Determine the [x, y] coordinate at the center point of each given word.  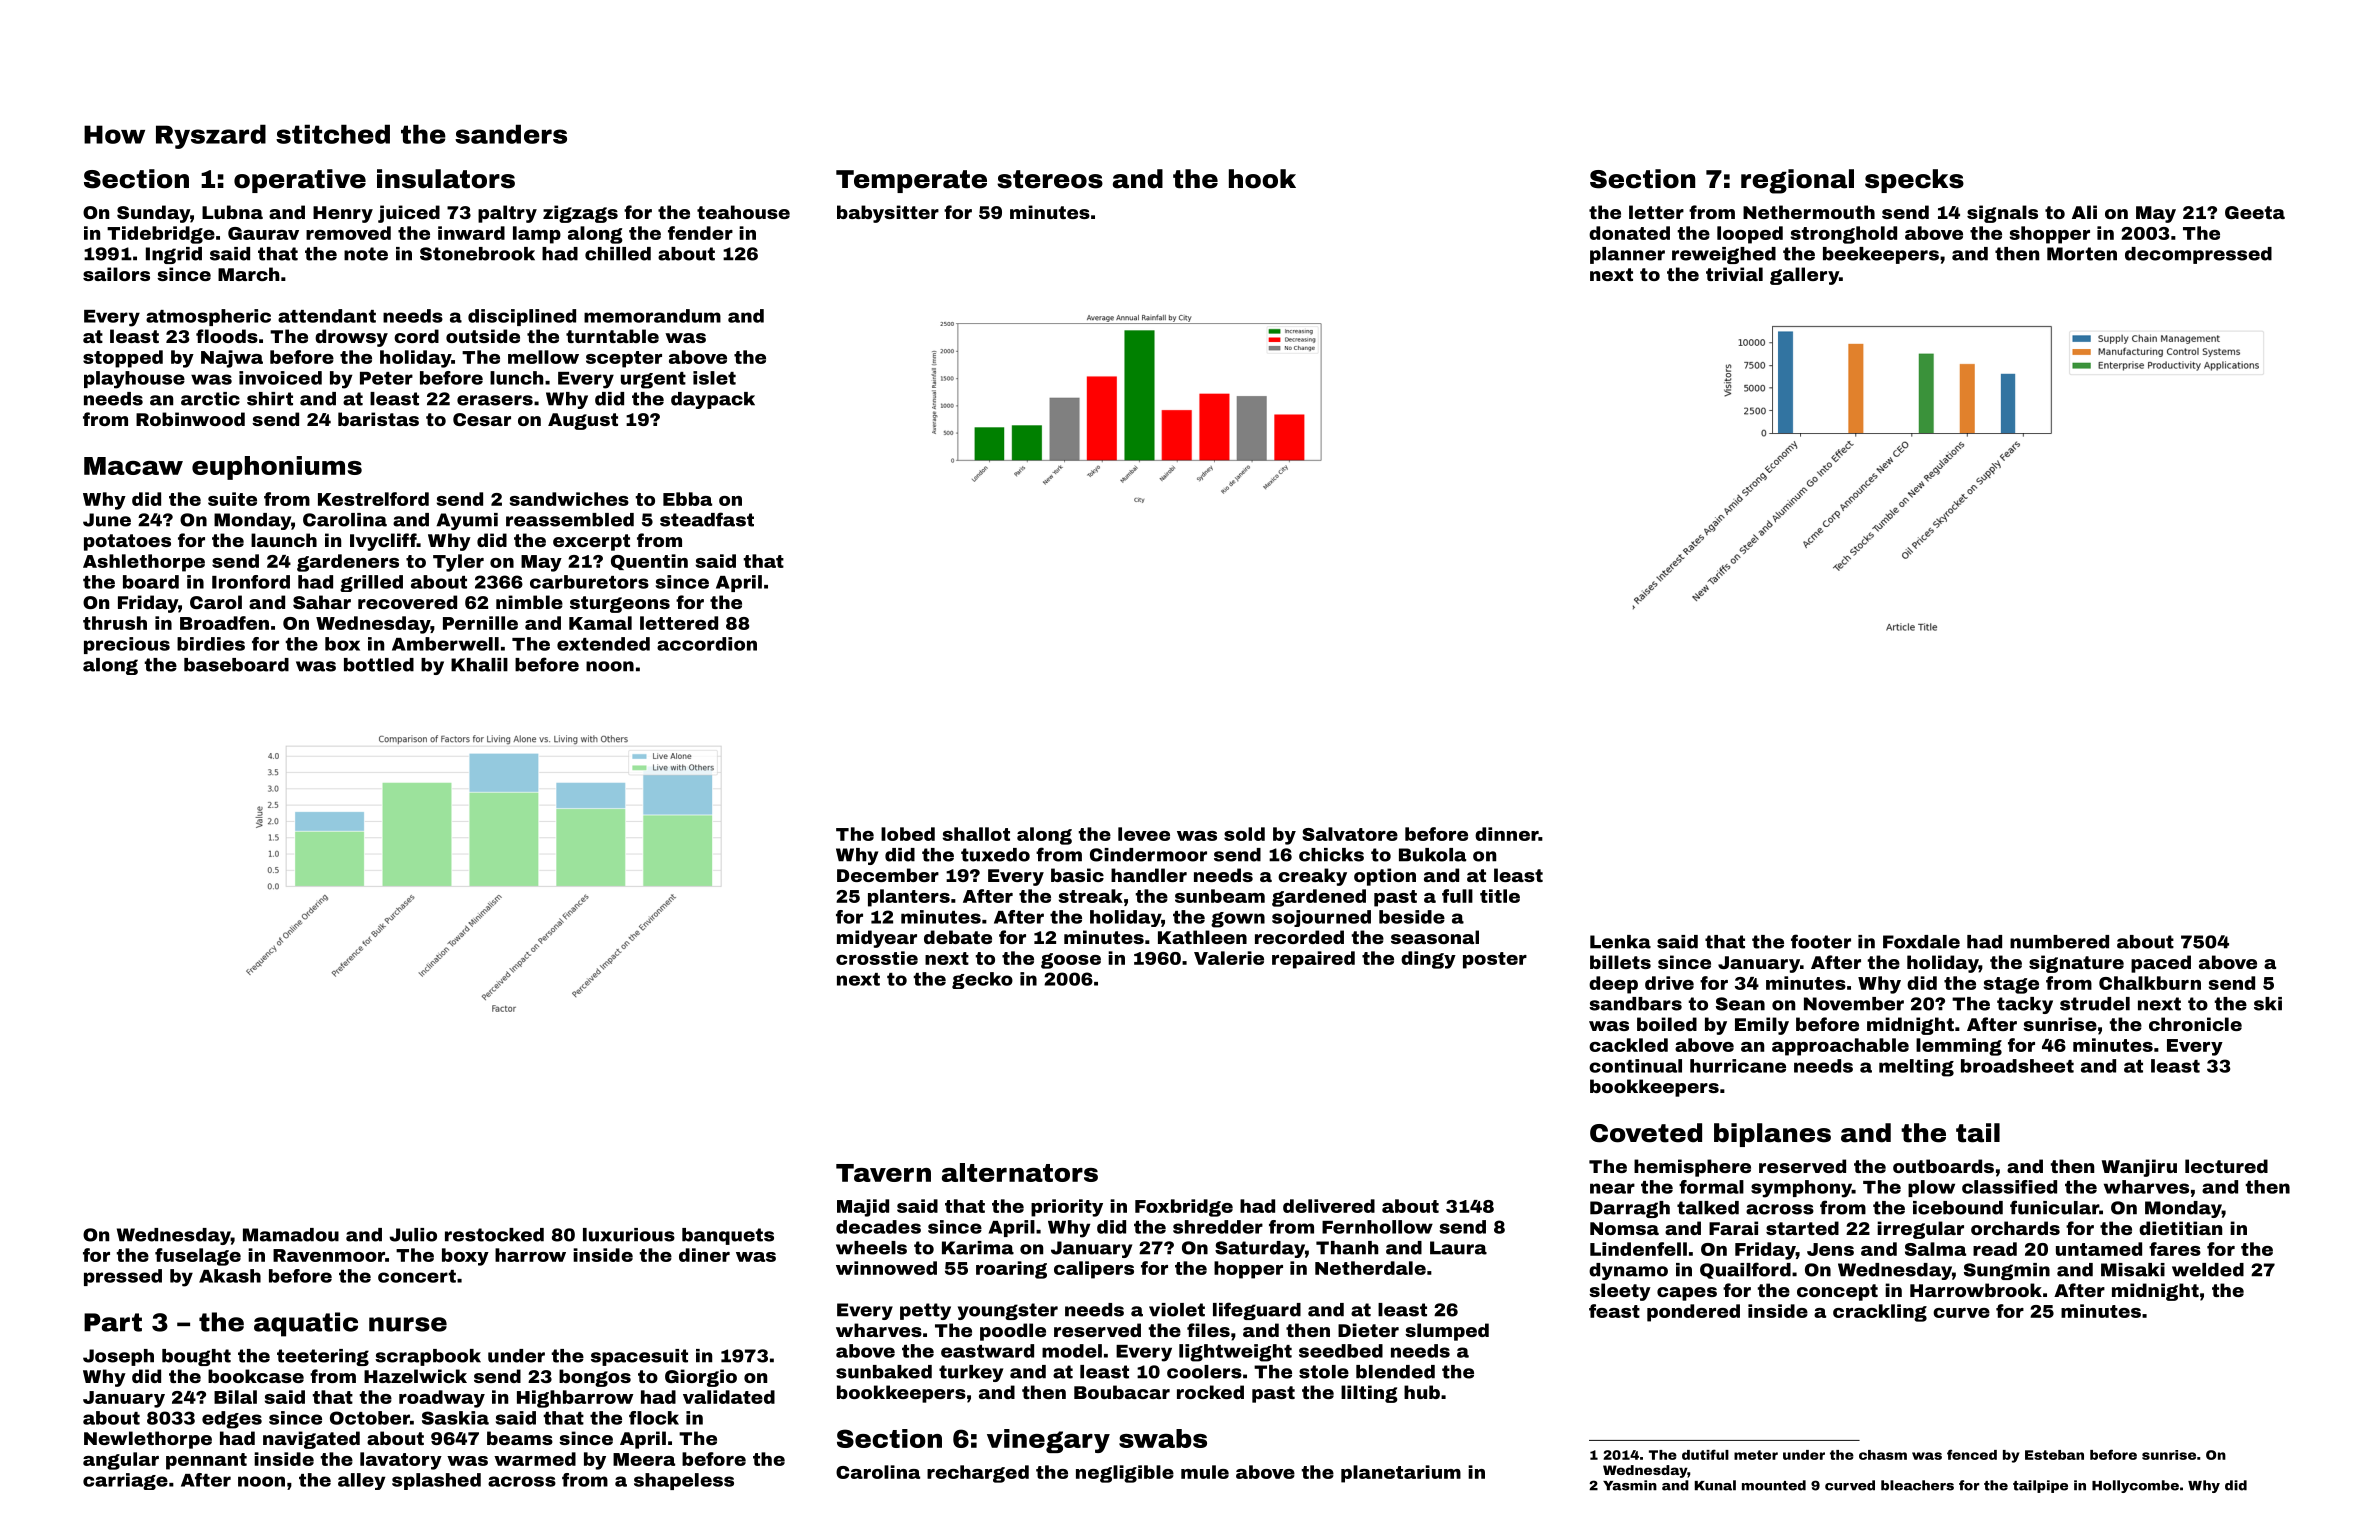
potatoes [127, 542]
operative [300, 181]
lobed [908, 834]
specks [1914, 181]
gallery [1804, 276]
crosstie [877, 958]
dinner [1506, 834]
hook [1262, 179]
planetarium [1401, 1474]
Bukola [1432, 855]
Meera [644, 1459]
